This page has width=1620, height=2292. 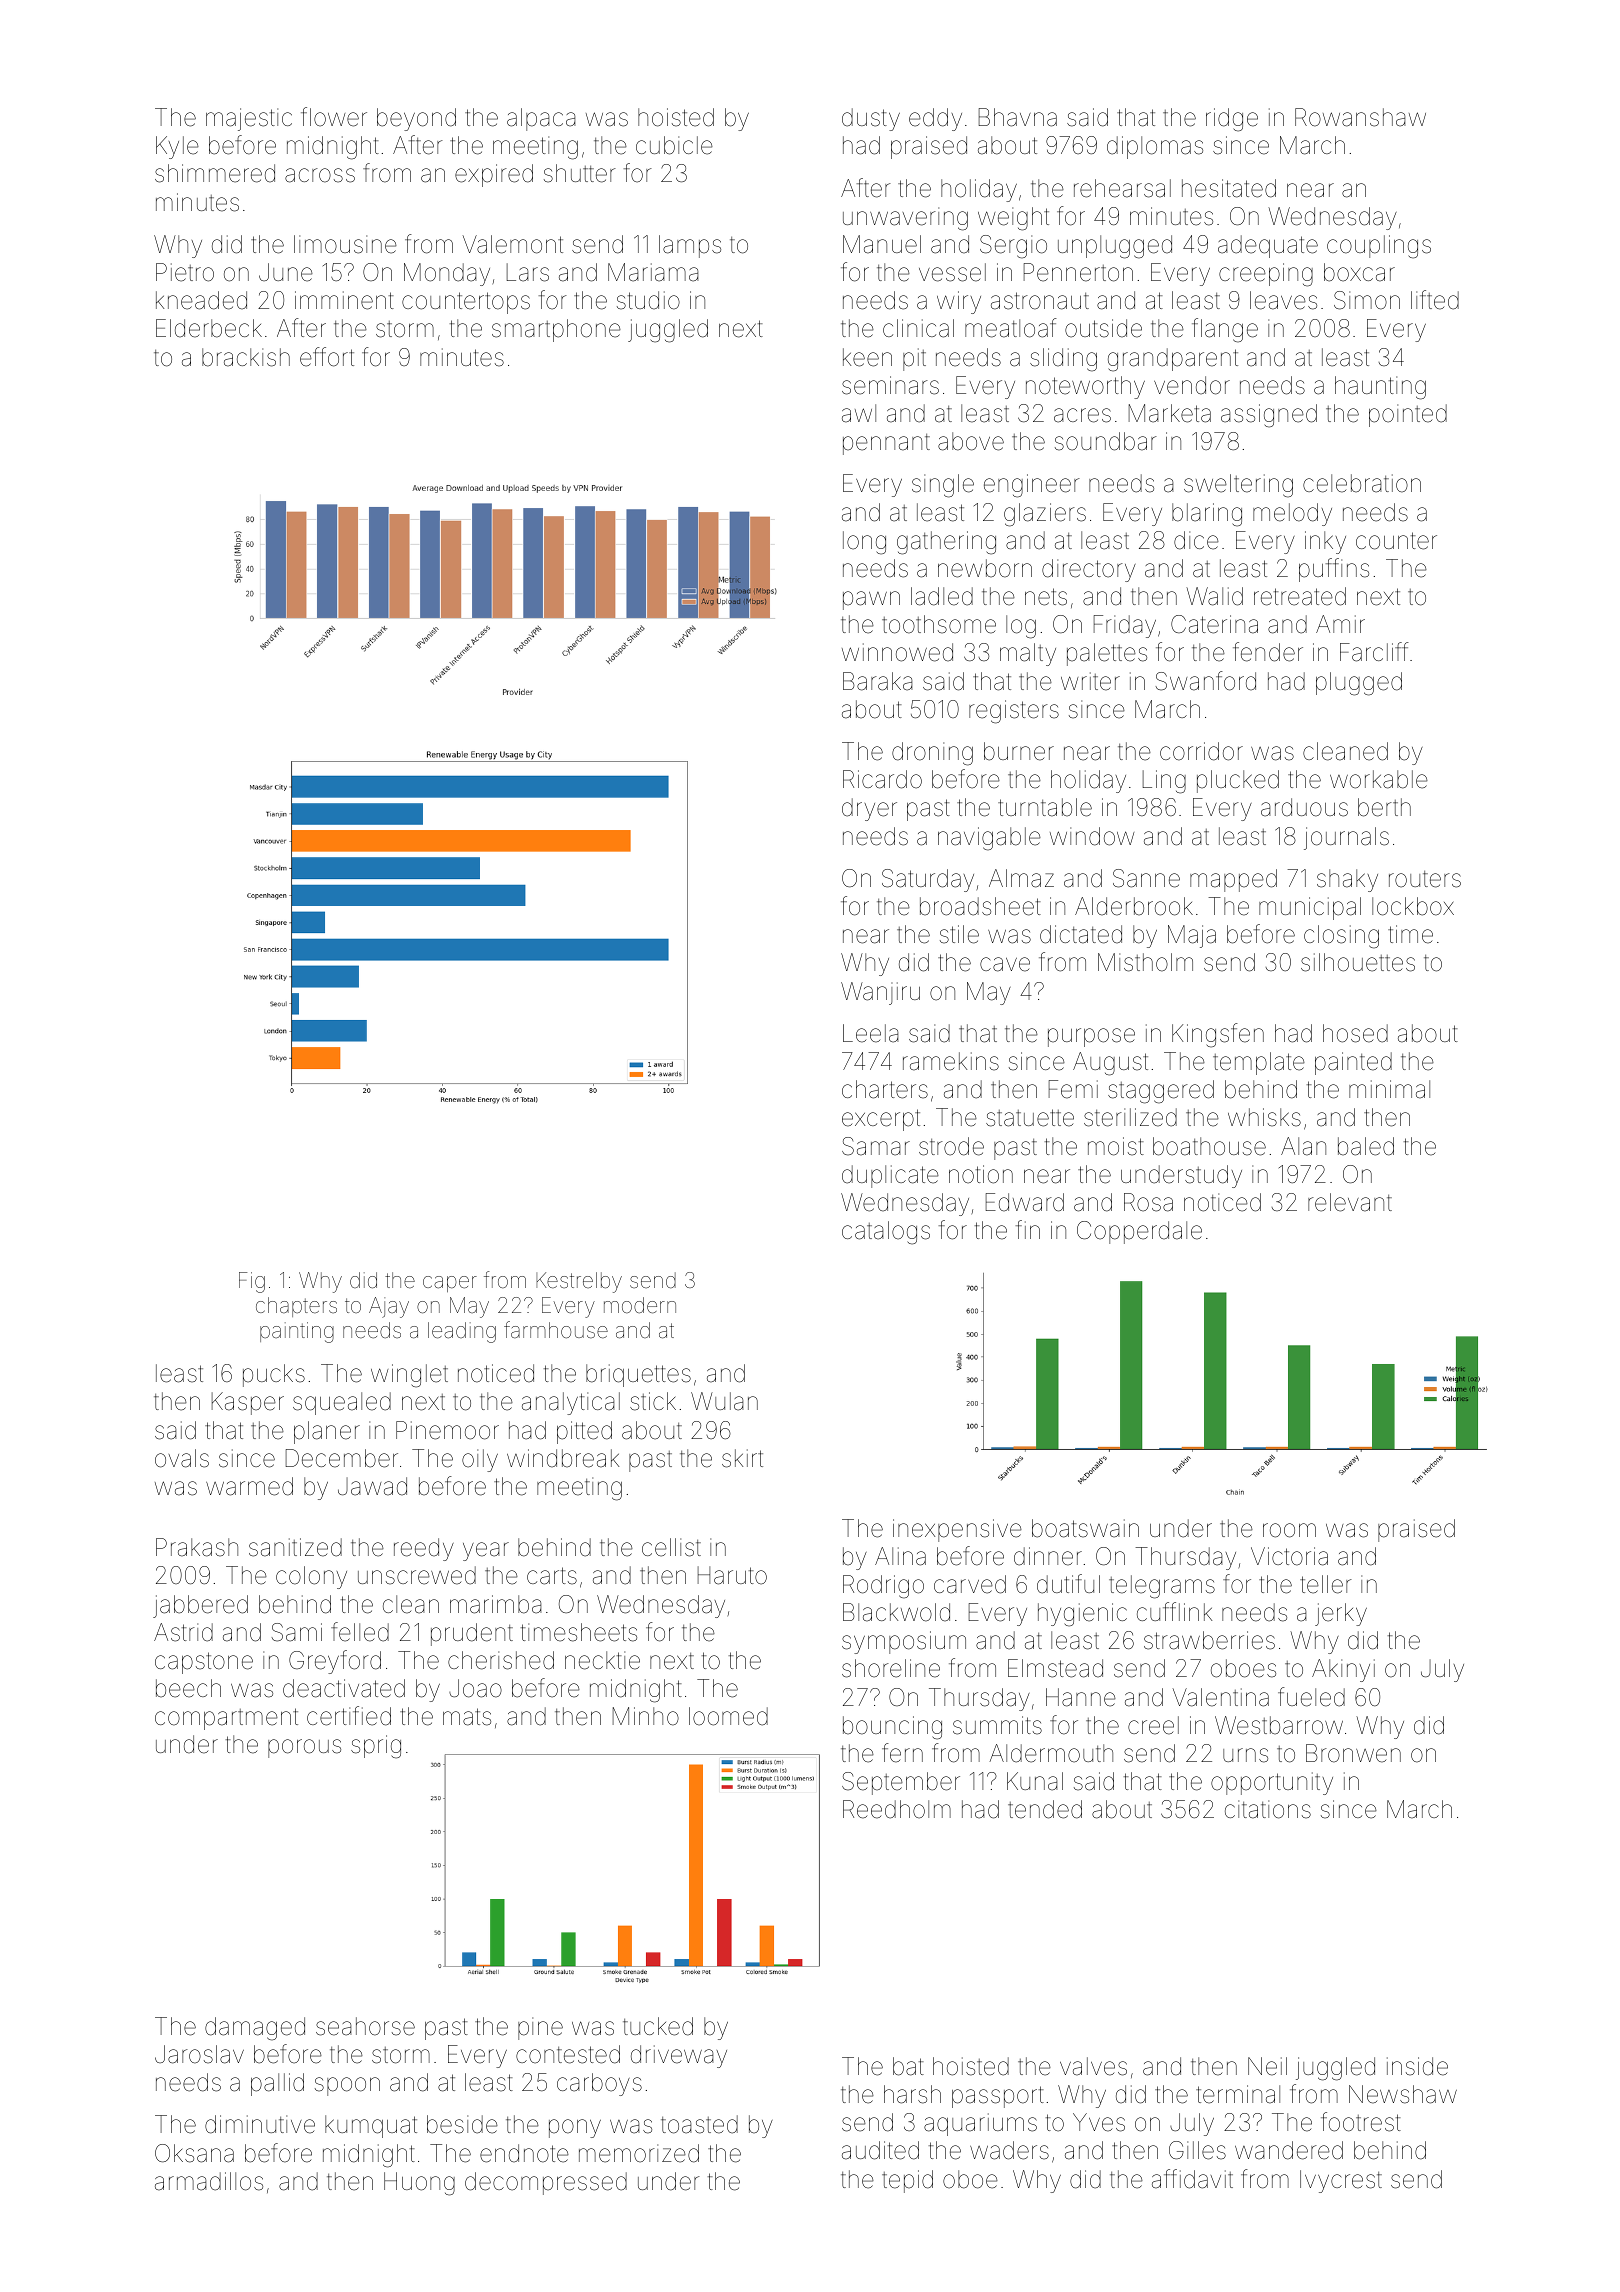 I want to click on Jaroslav, so click(x=199, y=2054).
